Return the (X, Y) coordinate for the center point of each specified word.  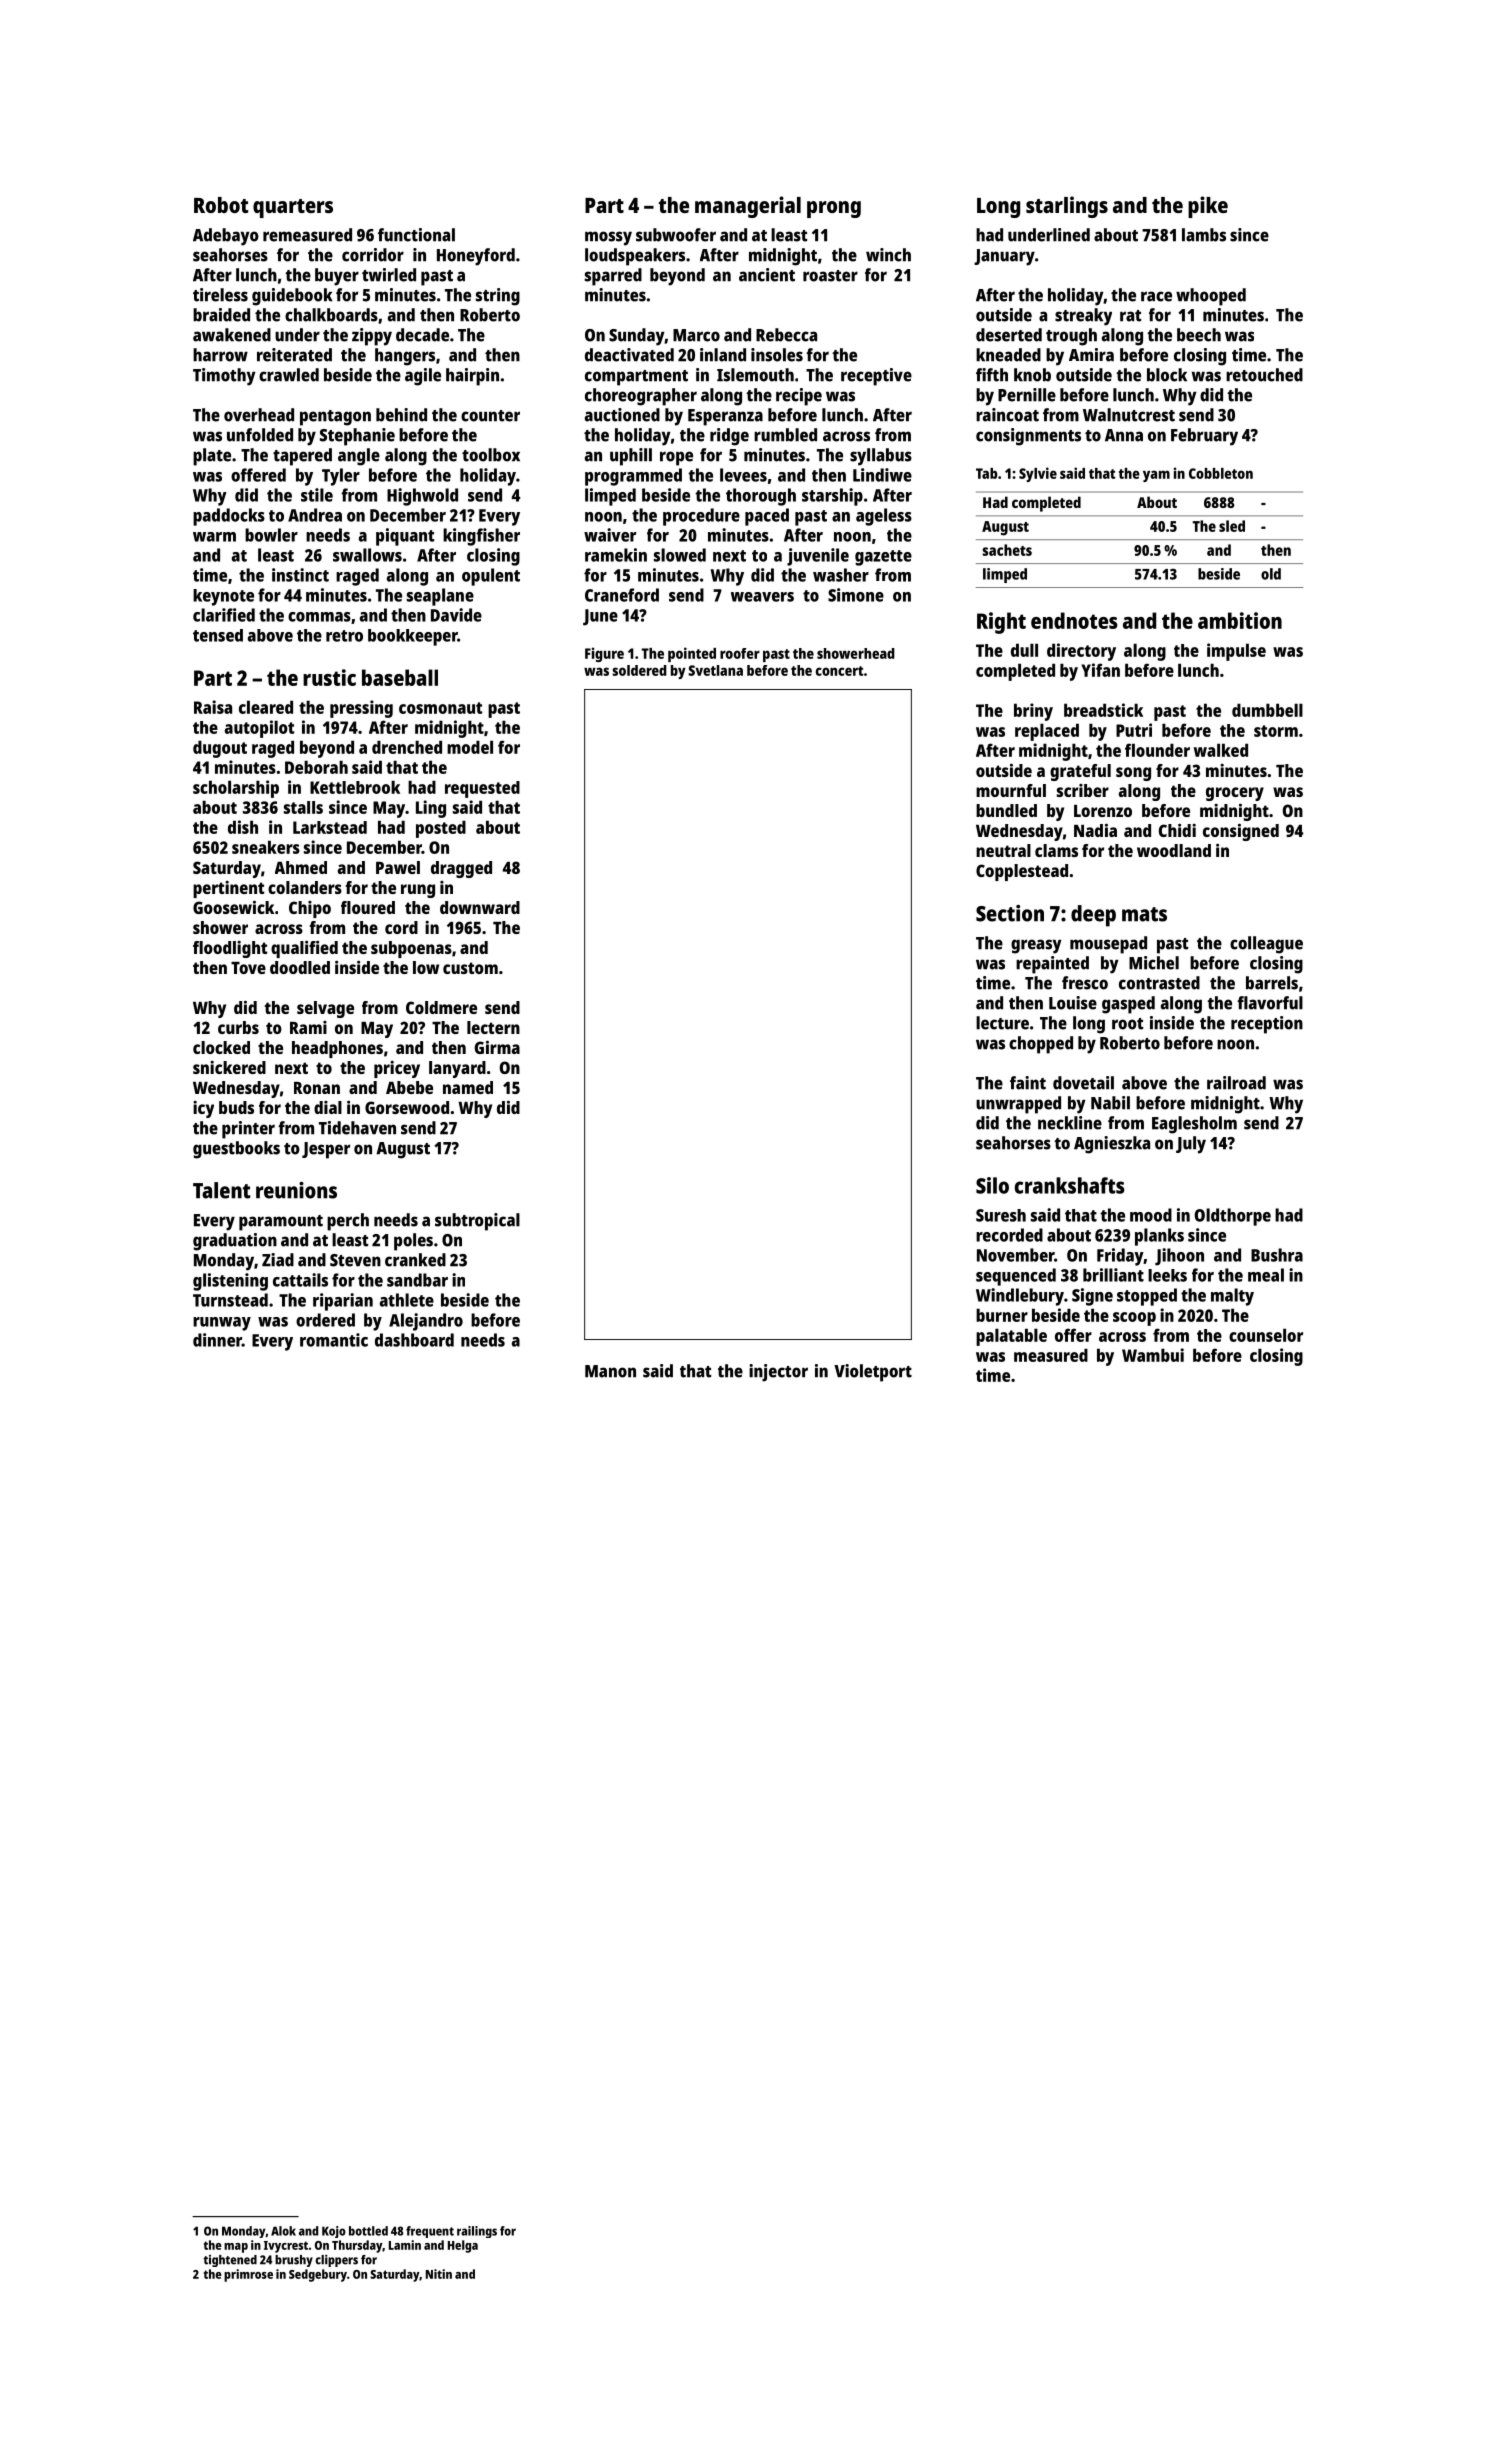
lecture (1002, 1023)
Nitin (439, 2274)
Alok (283, 2231)
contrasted (1159, 983)
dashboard (414, 1340)
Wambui (1153, 1355)
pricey (397, 1069)
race (1156, 296)
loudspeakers (635, 257)
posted (441, 829)
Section (1010, 913)
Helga (463, 2246)
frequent (430, 2232)
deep (1093, 916)
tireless (220, 295)
